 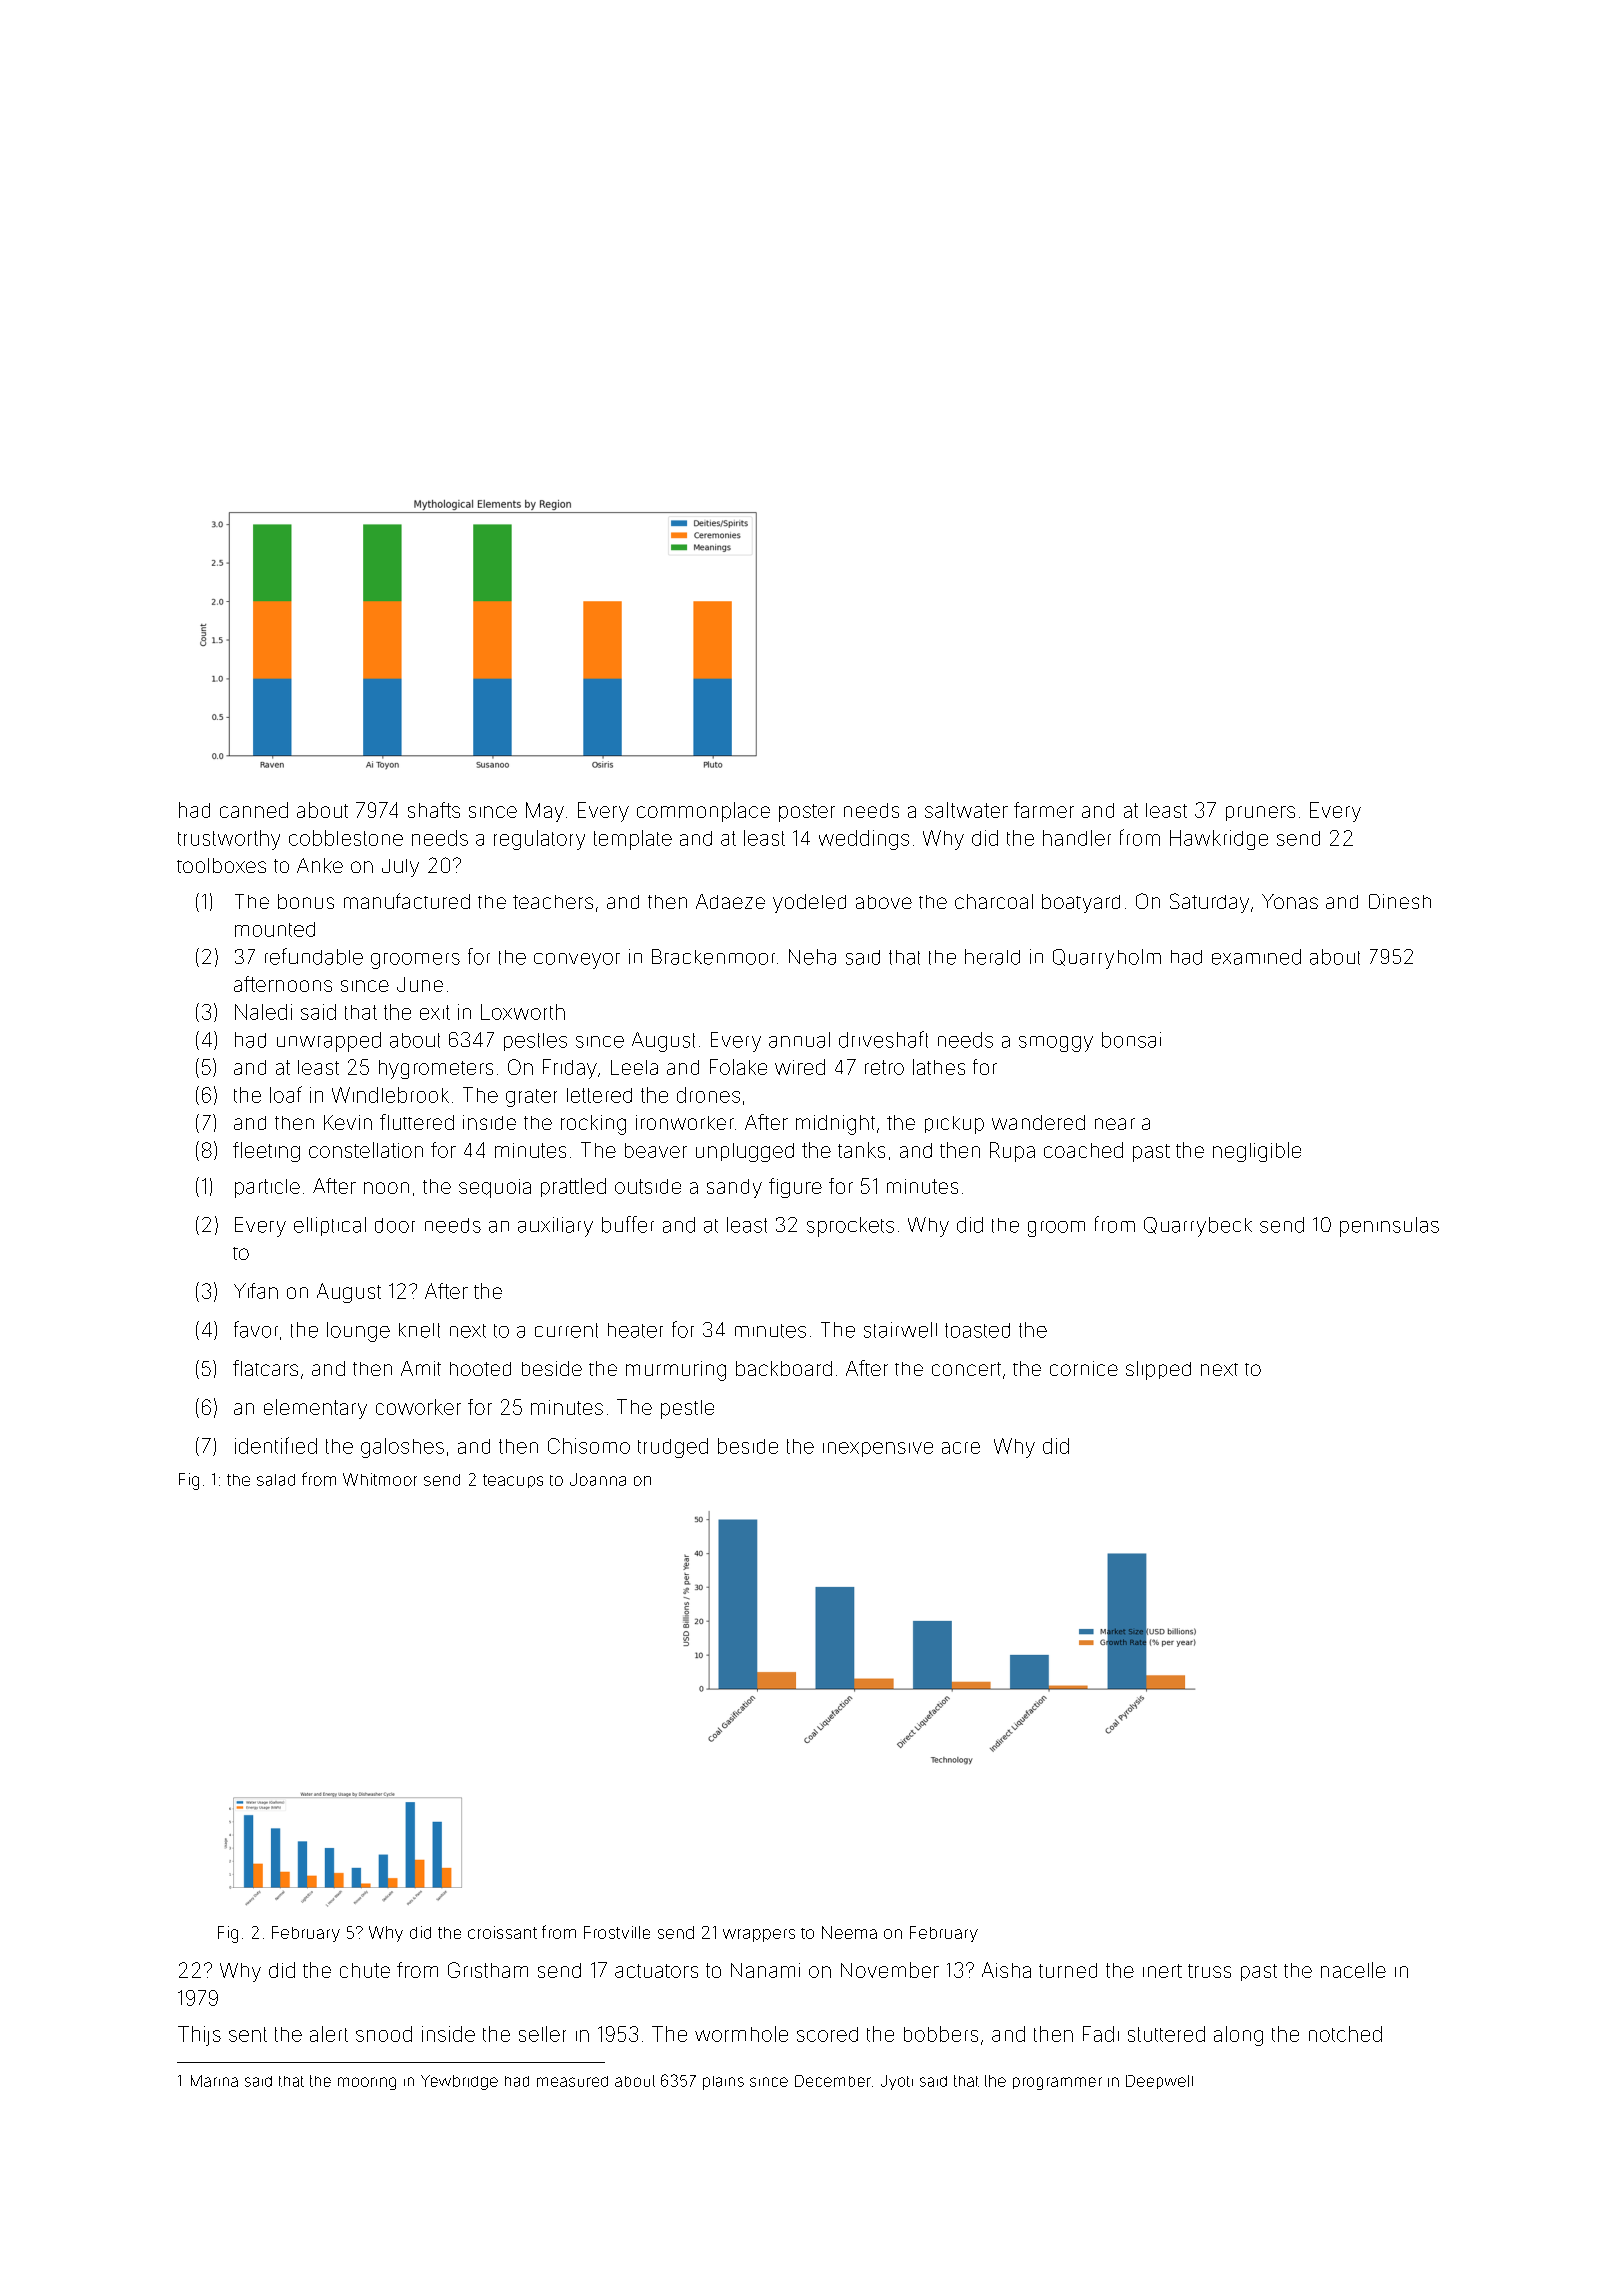 I want to click on pruners, so click(x=1260, y=813).
